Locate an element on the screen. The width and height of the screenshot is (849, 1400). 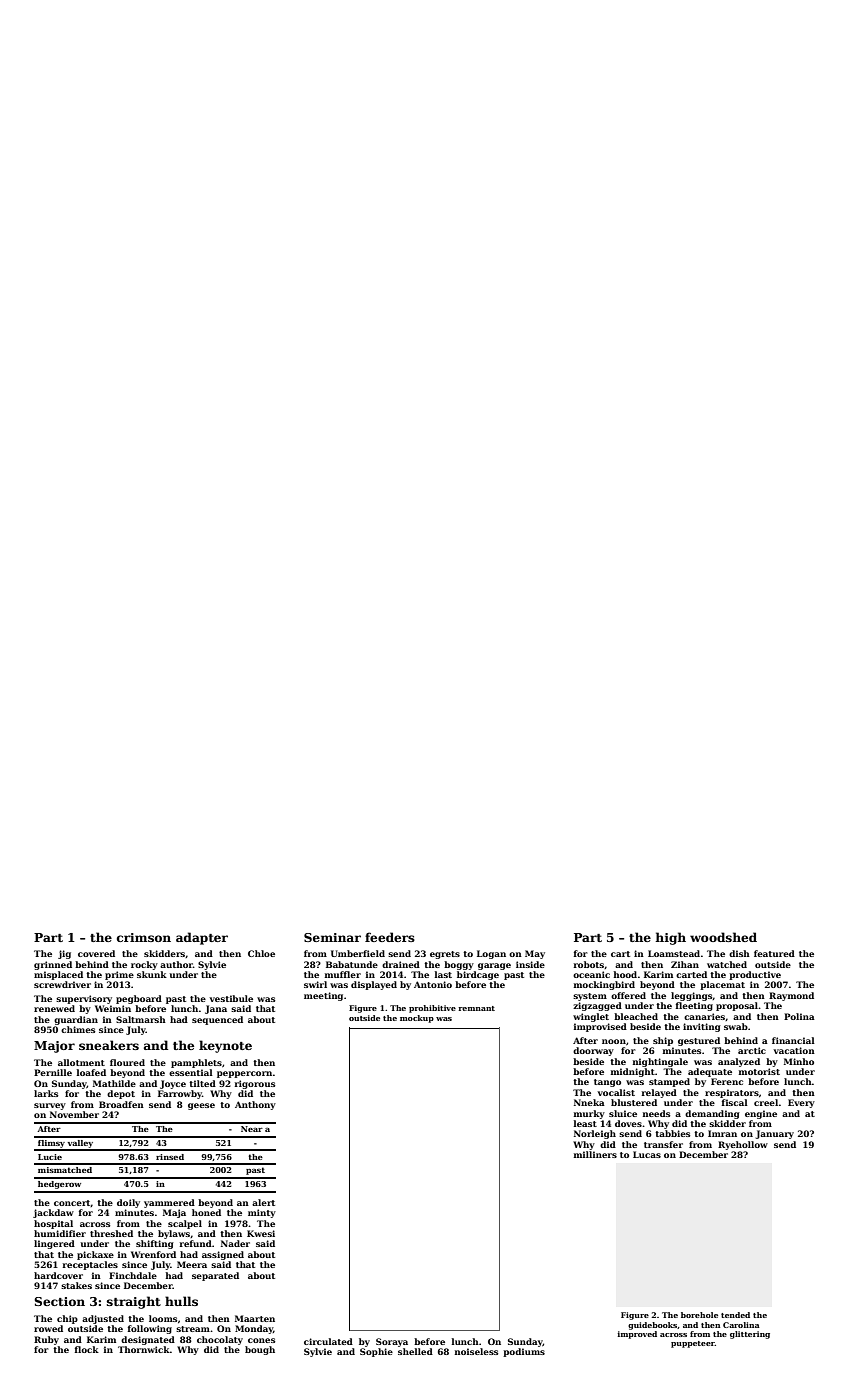
adapter is located at coordinates (202, 938).
